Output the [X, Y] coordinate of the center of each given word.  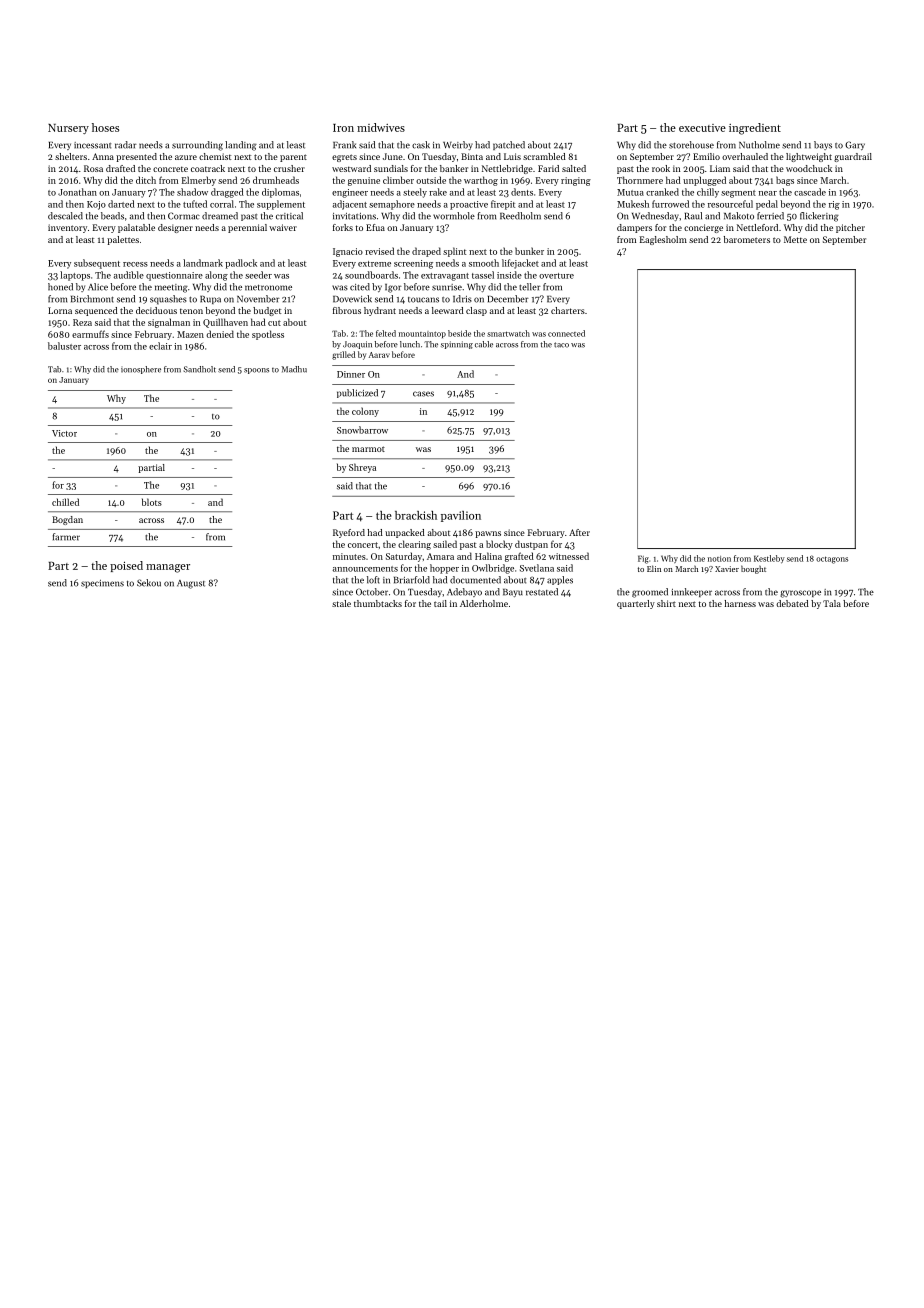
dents [522, 192]
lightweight [809, 157]
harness [740, 603]
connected [566, 333]
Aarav [379, 355]
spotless [268, 335]
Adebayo [464, 592]
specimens [102, 584]
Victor [64, 433]
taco [561, 345]
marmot [368, 449]
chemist [215, 156]
